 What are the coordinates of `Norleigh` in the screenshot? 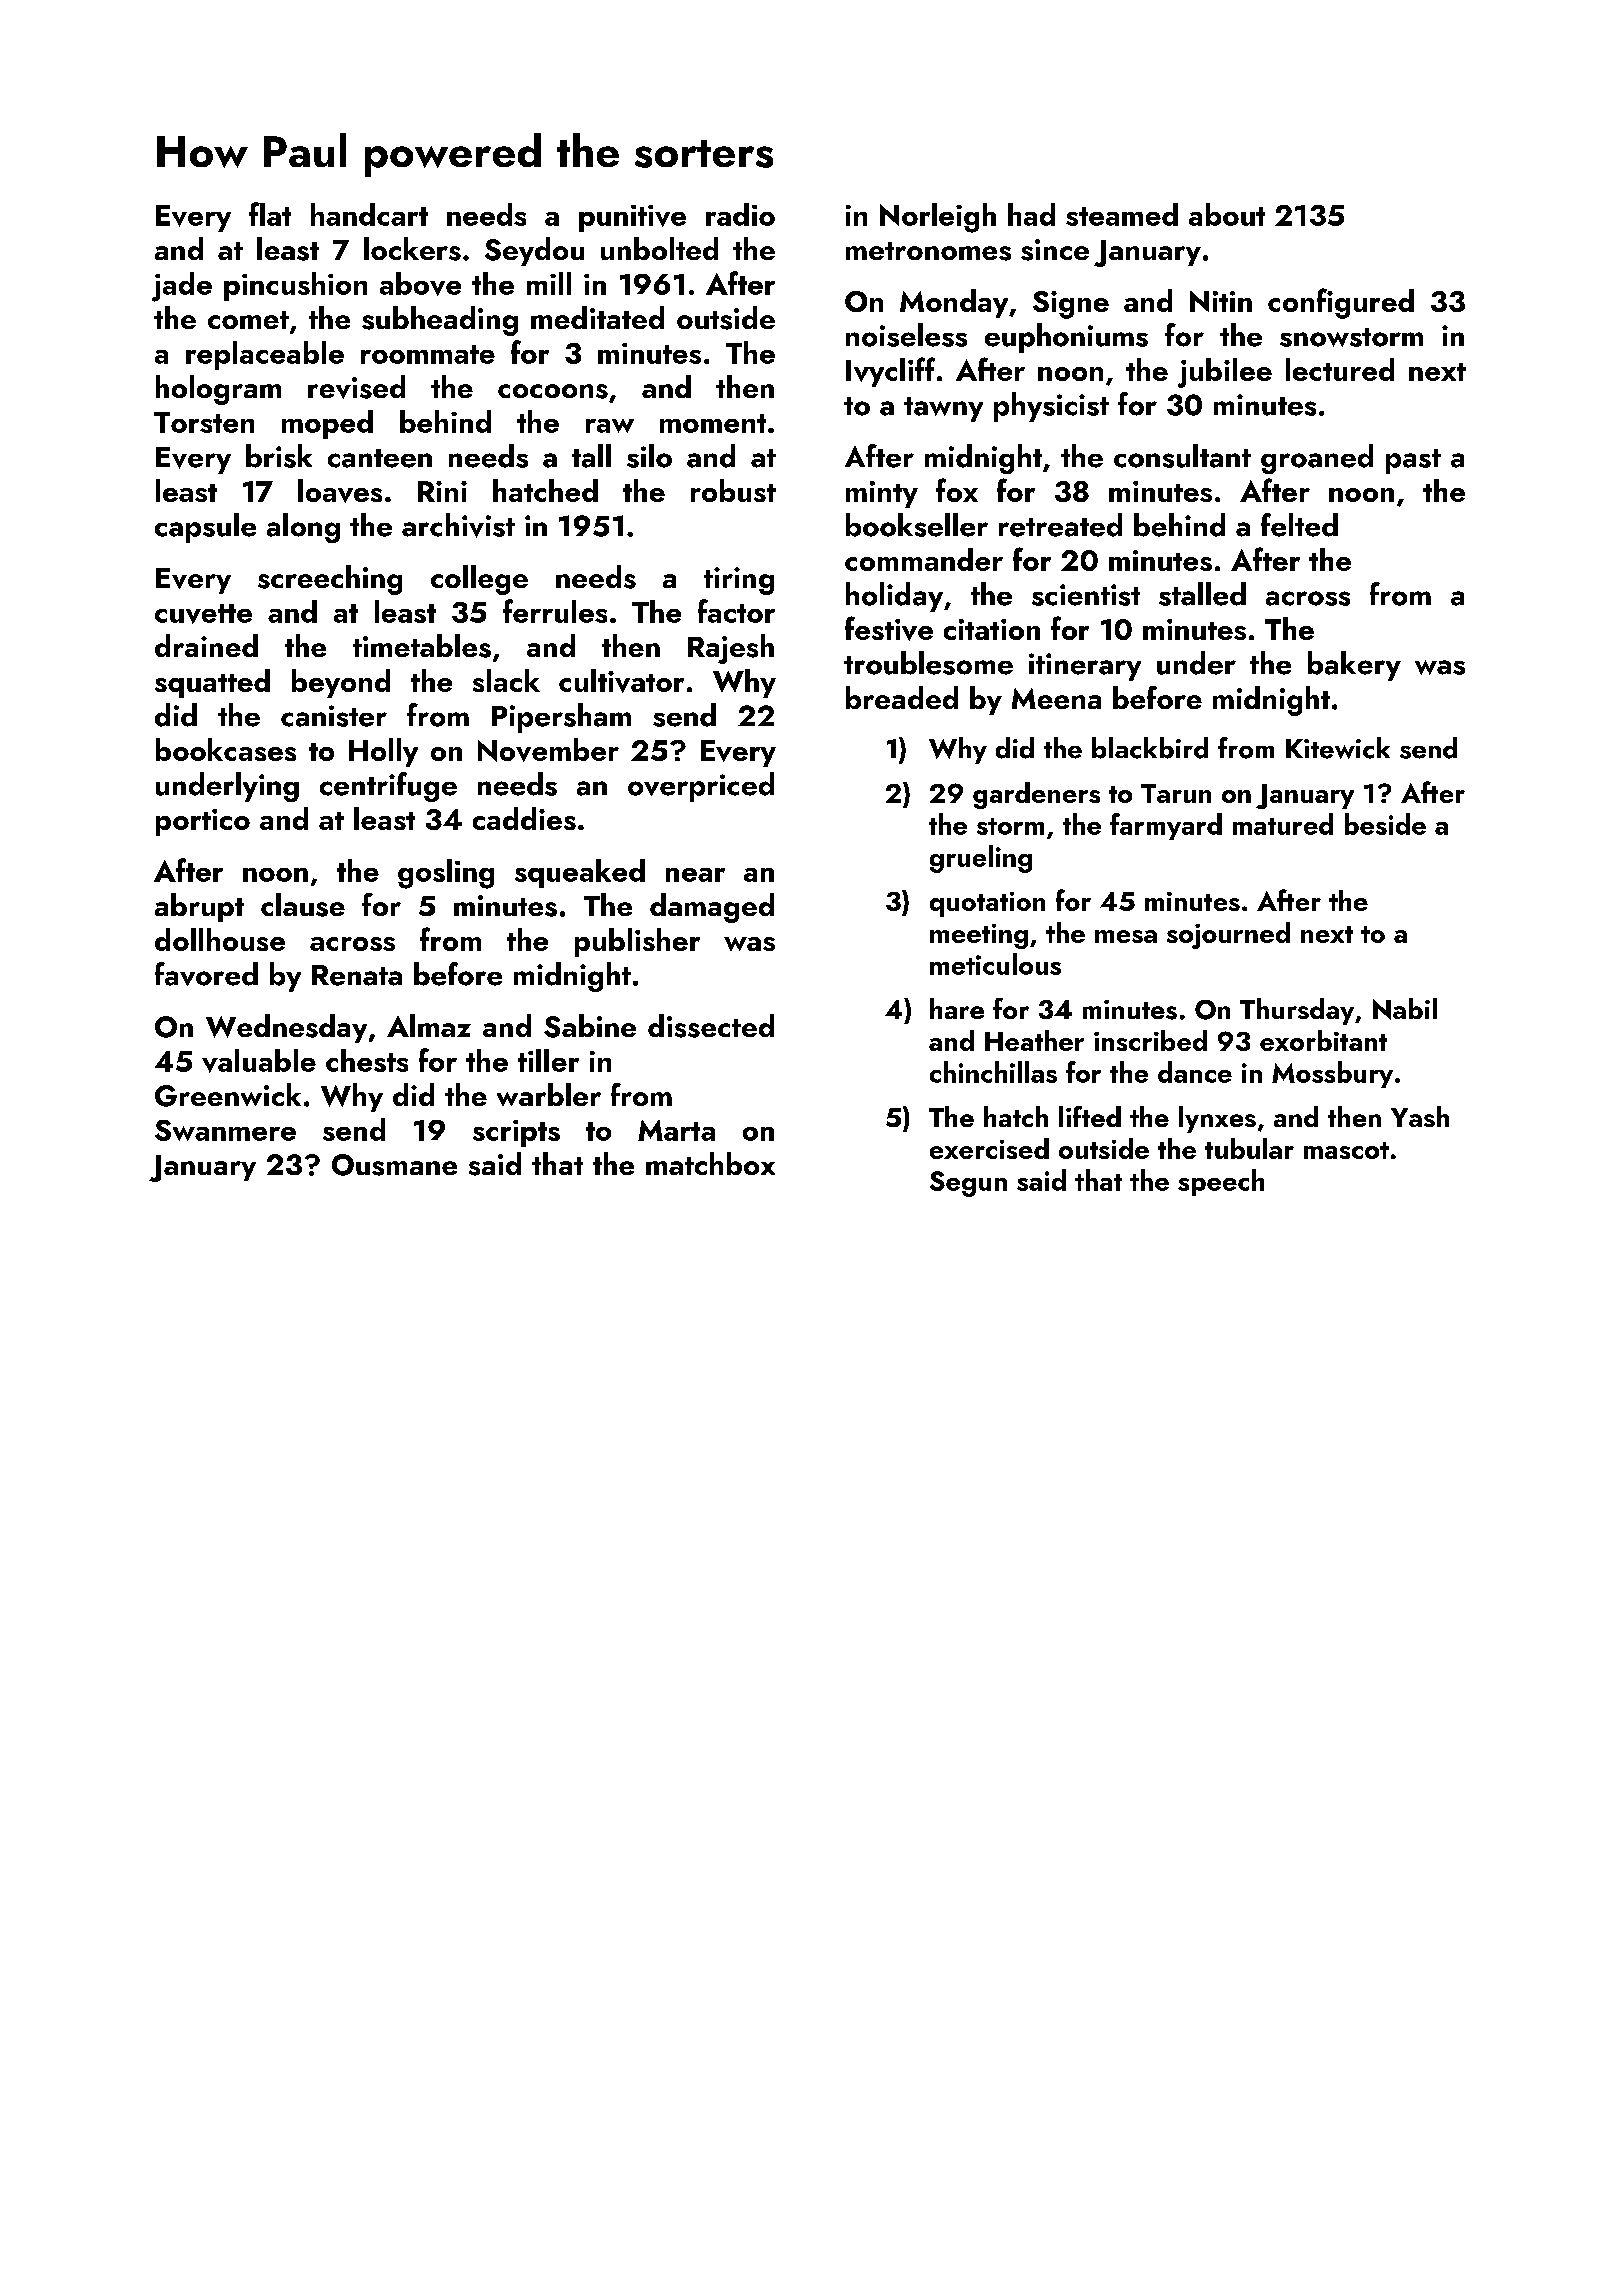 It's located at (938, 218).
